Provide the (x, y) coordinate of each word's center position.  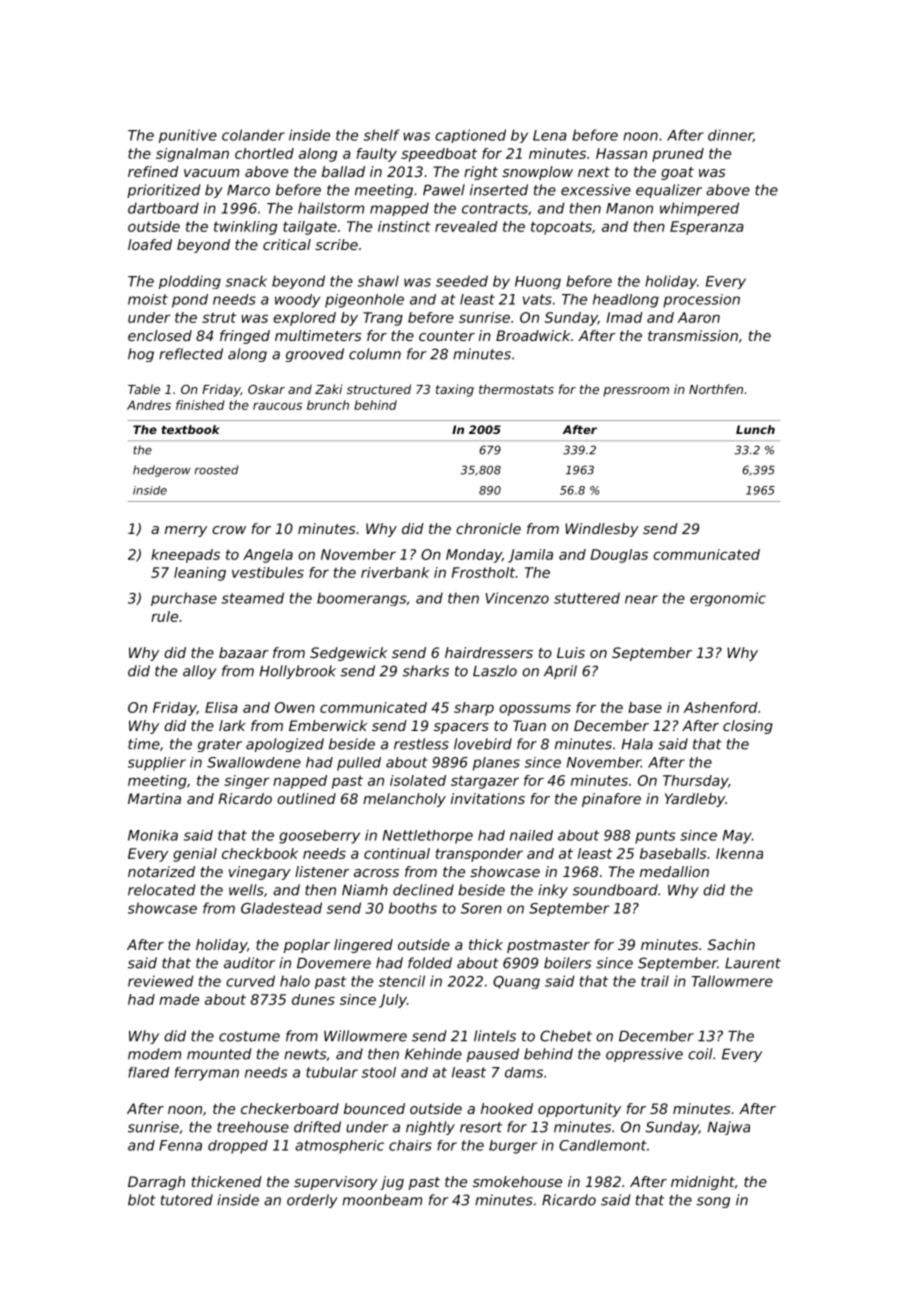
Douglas (619, 556)
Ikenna (739, 853)
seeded (462, 281)
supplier (157, 764)
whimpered (699, 209)
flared (148, 1072)
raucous (277, 406)
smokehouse (517, 1181)
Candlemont (603, 1145)
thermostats (516, 389)
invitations (488, 798)
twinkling (245, 228)
